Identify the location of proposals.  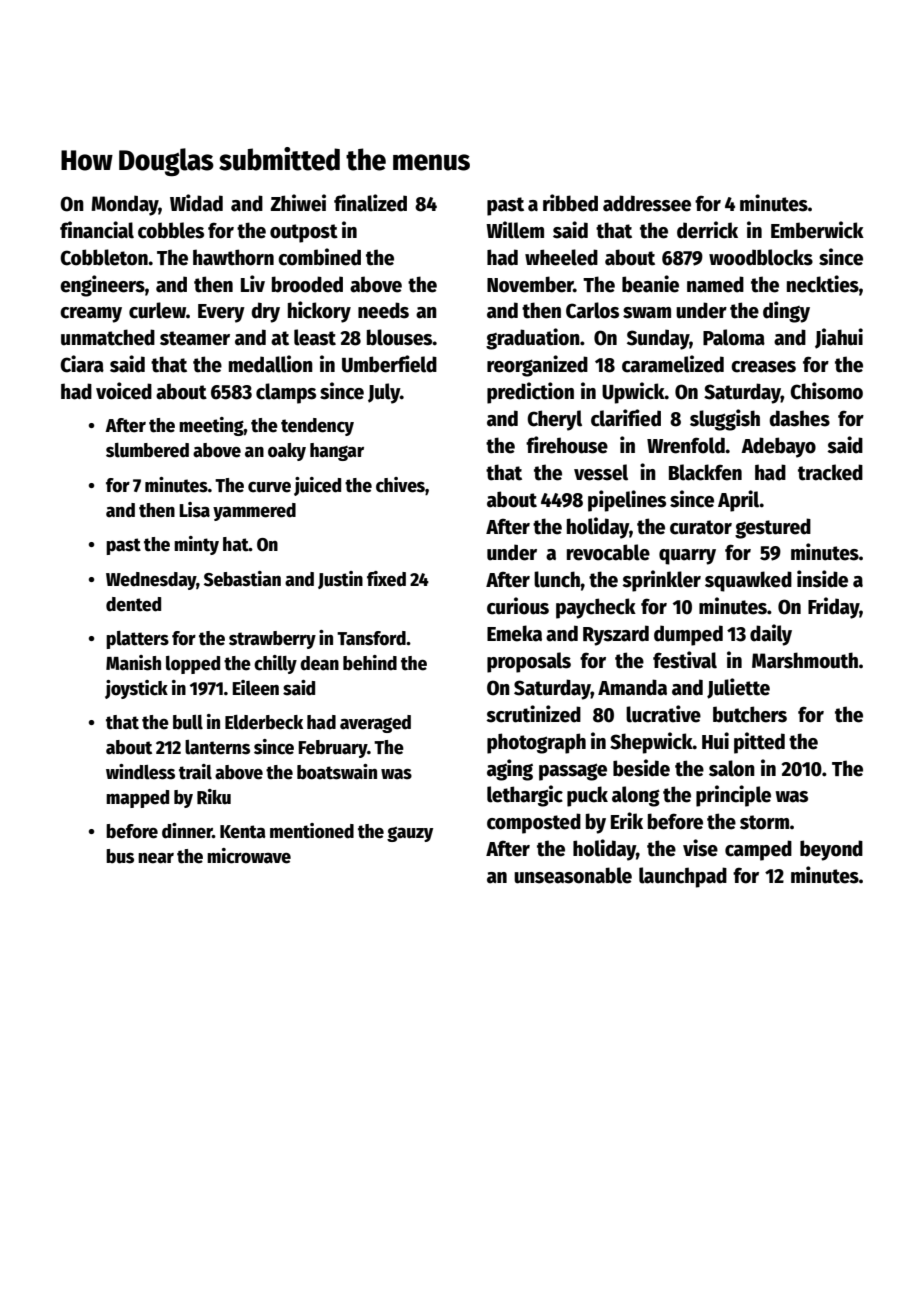
(529, 662).
